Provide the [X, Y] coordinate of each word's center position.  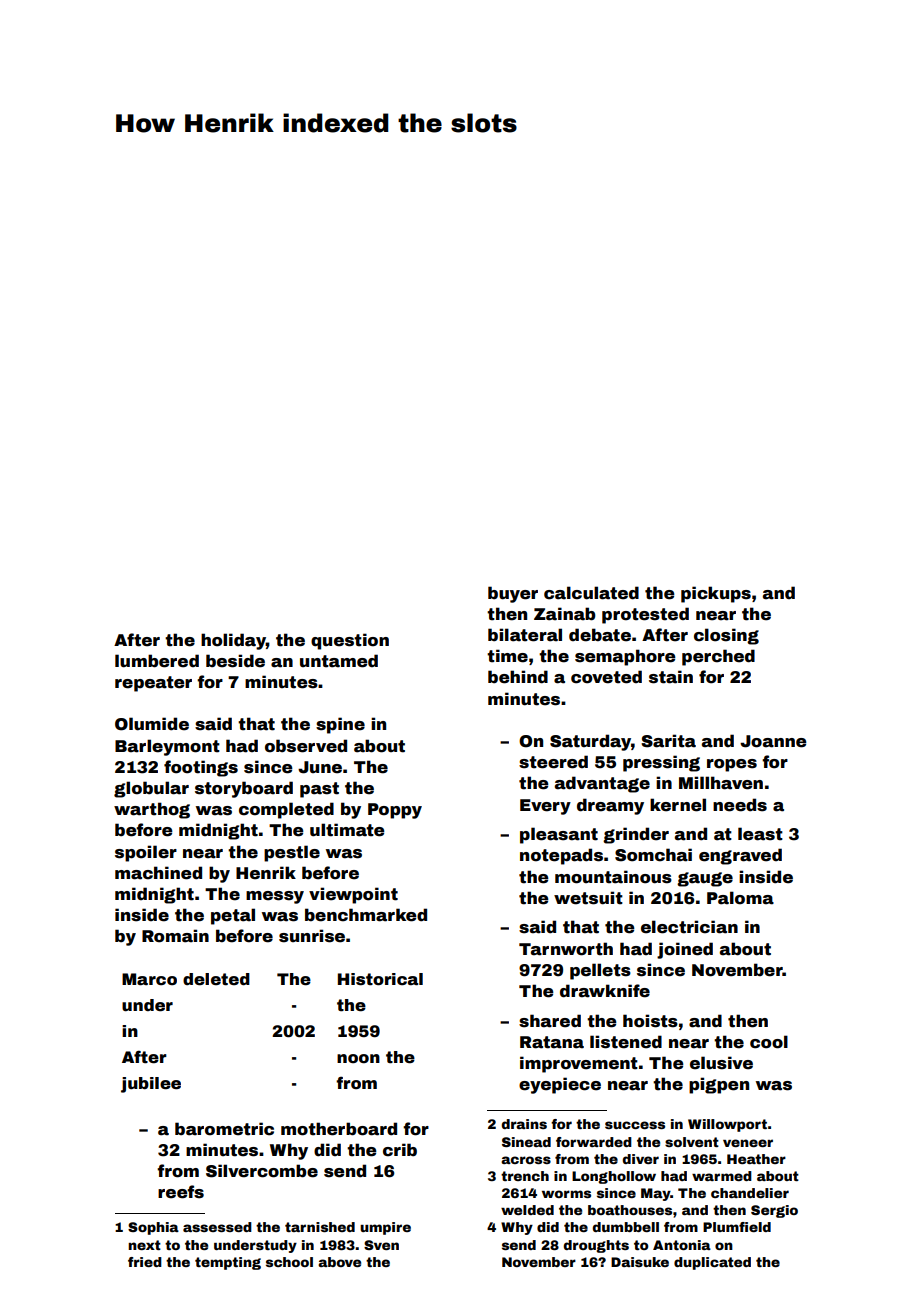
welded [527, 1210]
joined [685, 950]
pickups [716, 594]
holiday [233, 641]
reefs [181, 1192]
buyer [513, 594]
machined [158, 873]
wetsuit [588, 898]
